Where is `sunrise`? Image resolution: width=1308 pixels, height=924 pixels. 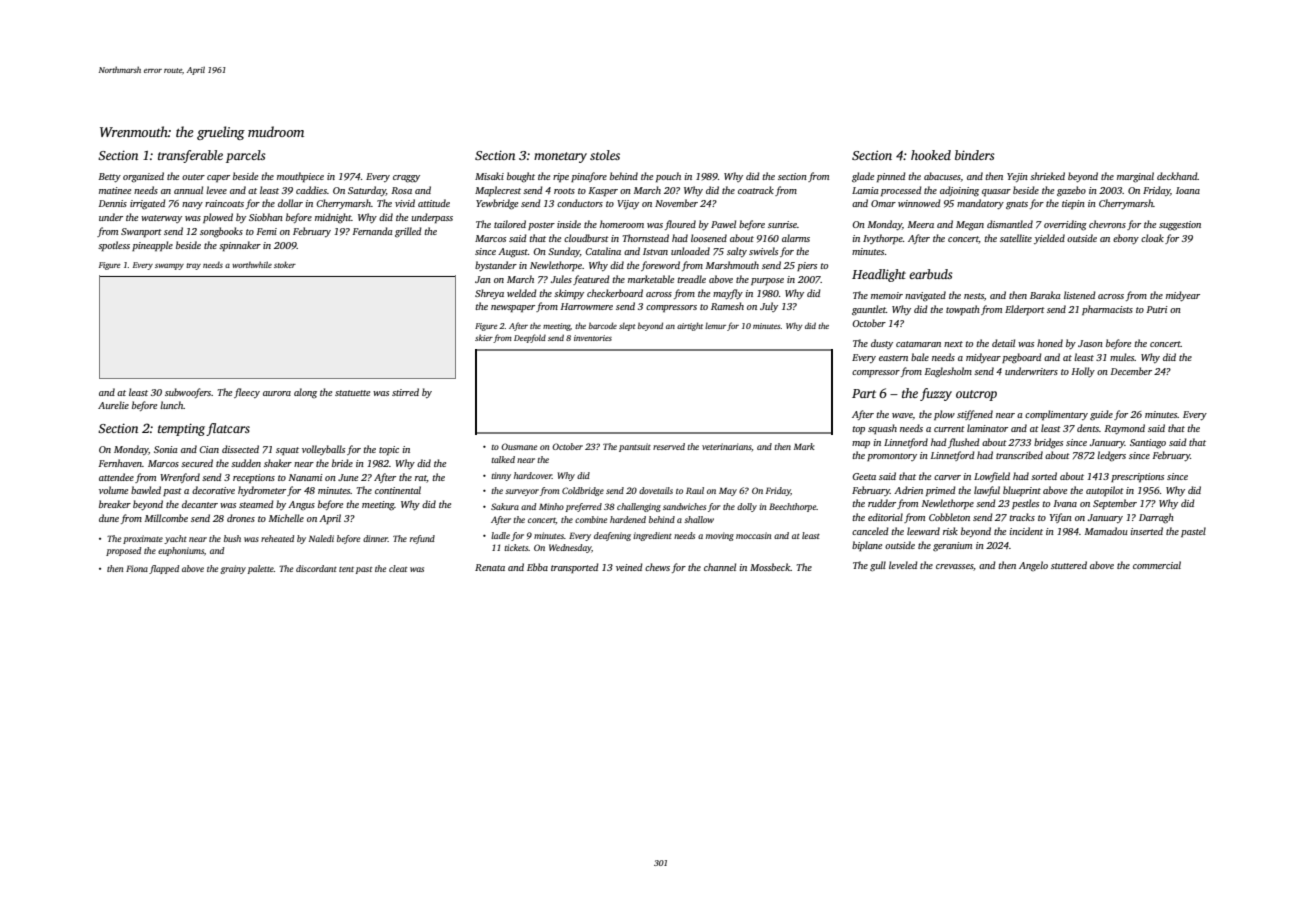
sunrise is located at coordinates (782, 224).
